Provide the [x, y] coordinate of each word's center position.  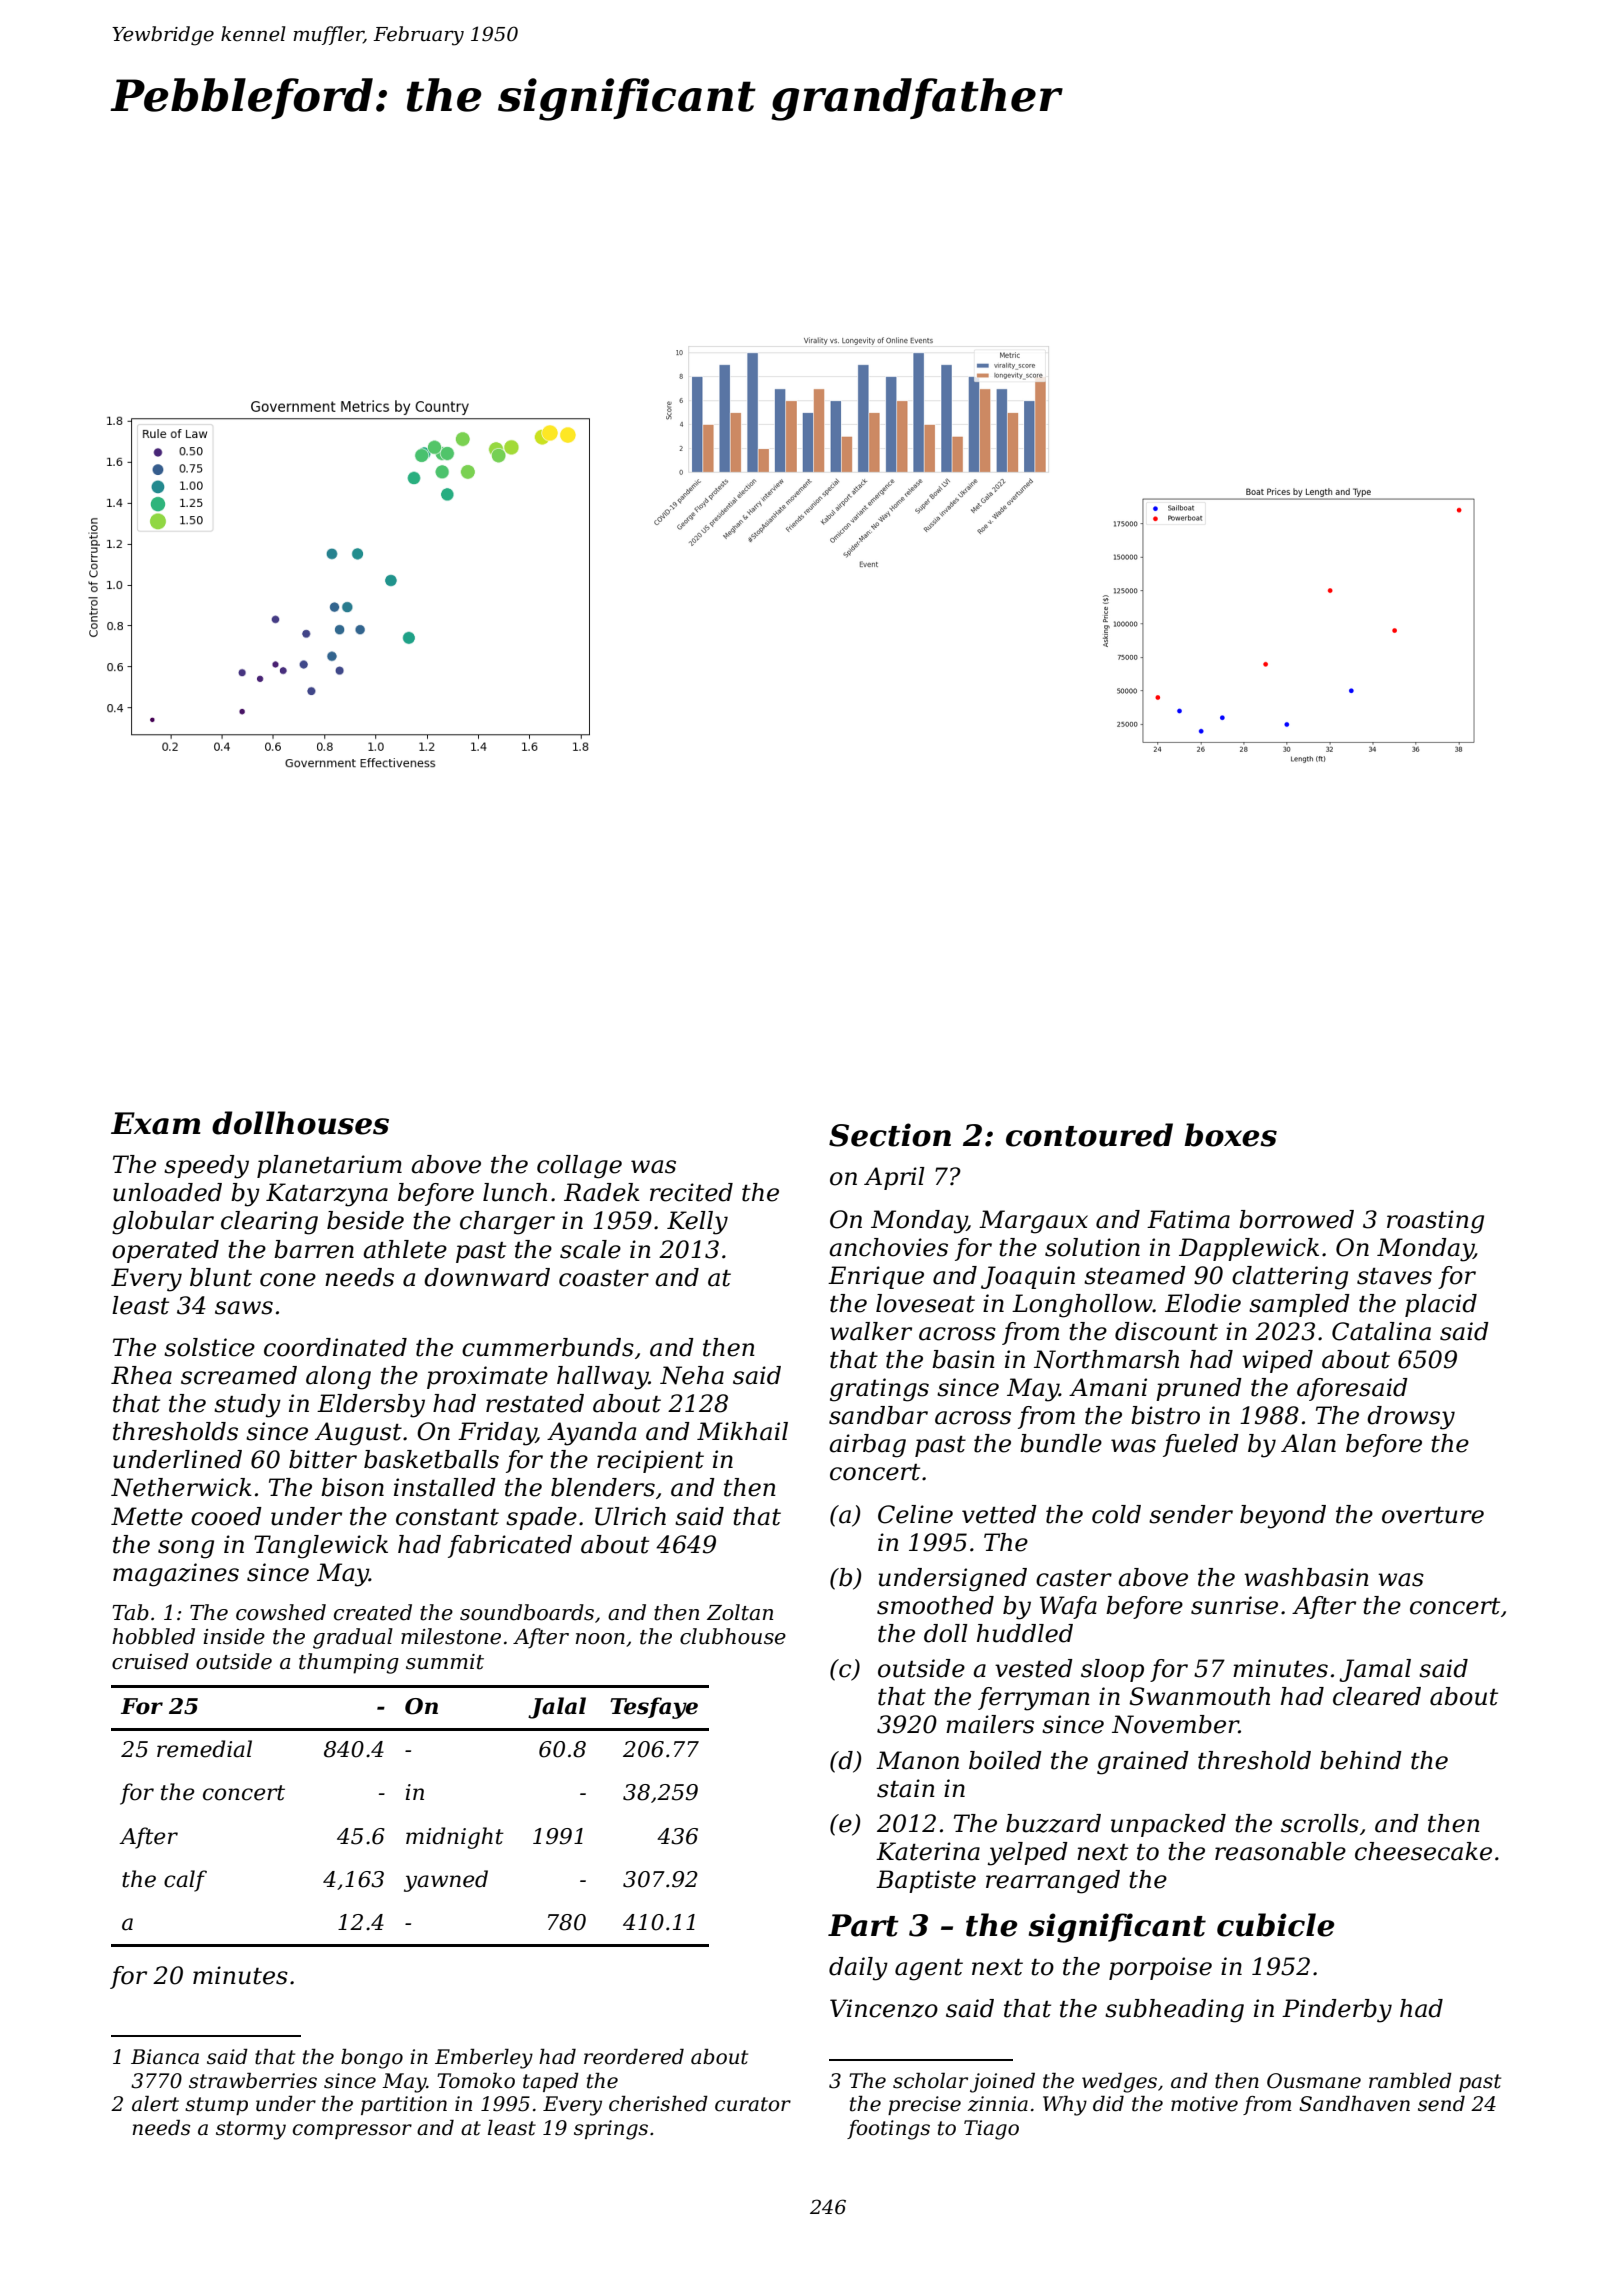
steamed [1135, 1275]
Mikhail [742, 1431]
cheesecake [1423, 1851]
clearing [269, 1223]
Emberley [484, 2059]
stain [906, 1788]
